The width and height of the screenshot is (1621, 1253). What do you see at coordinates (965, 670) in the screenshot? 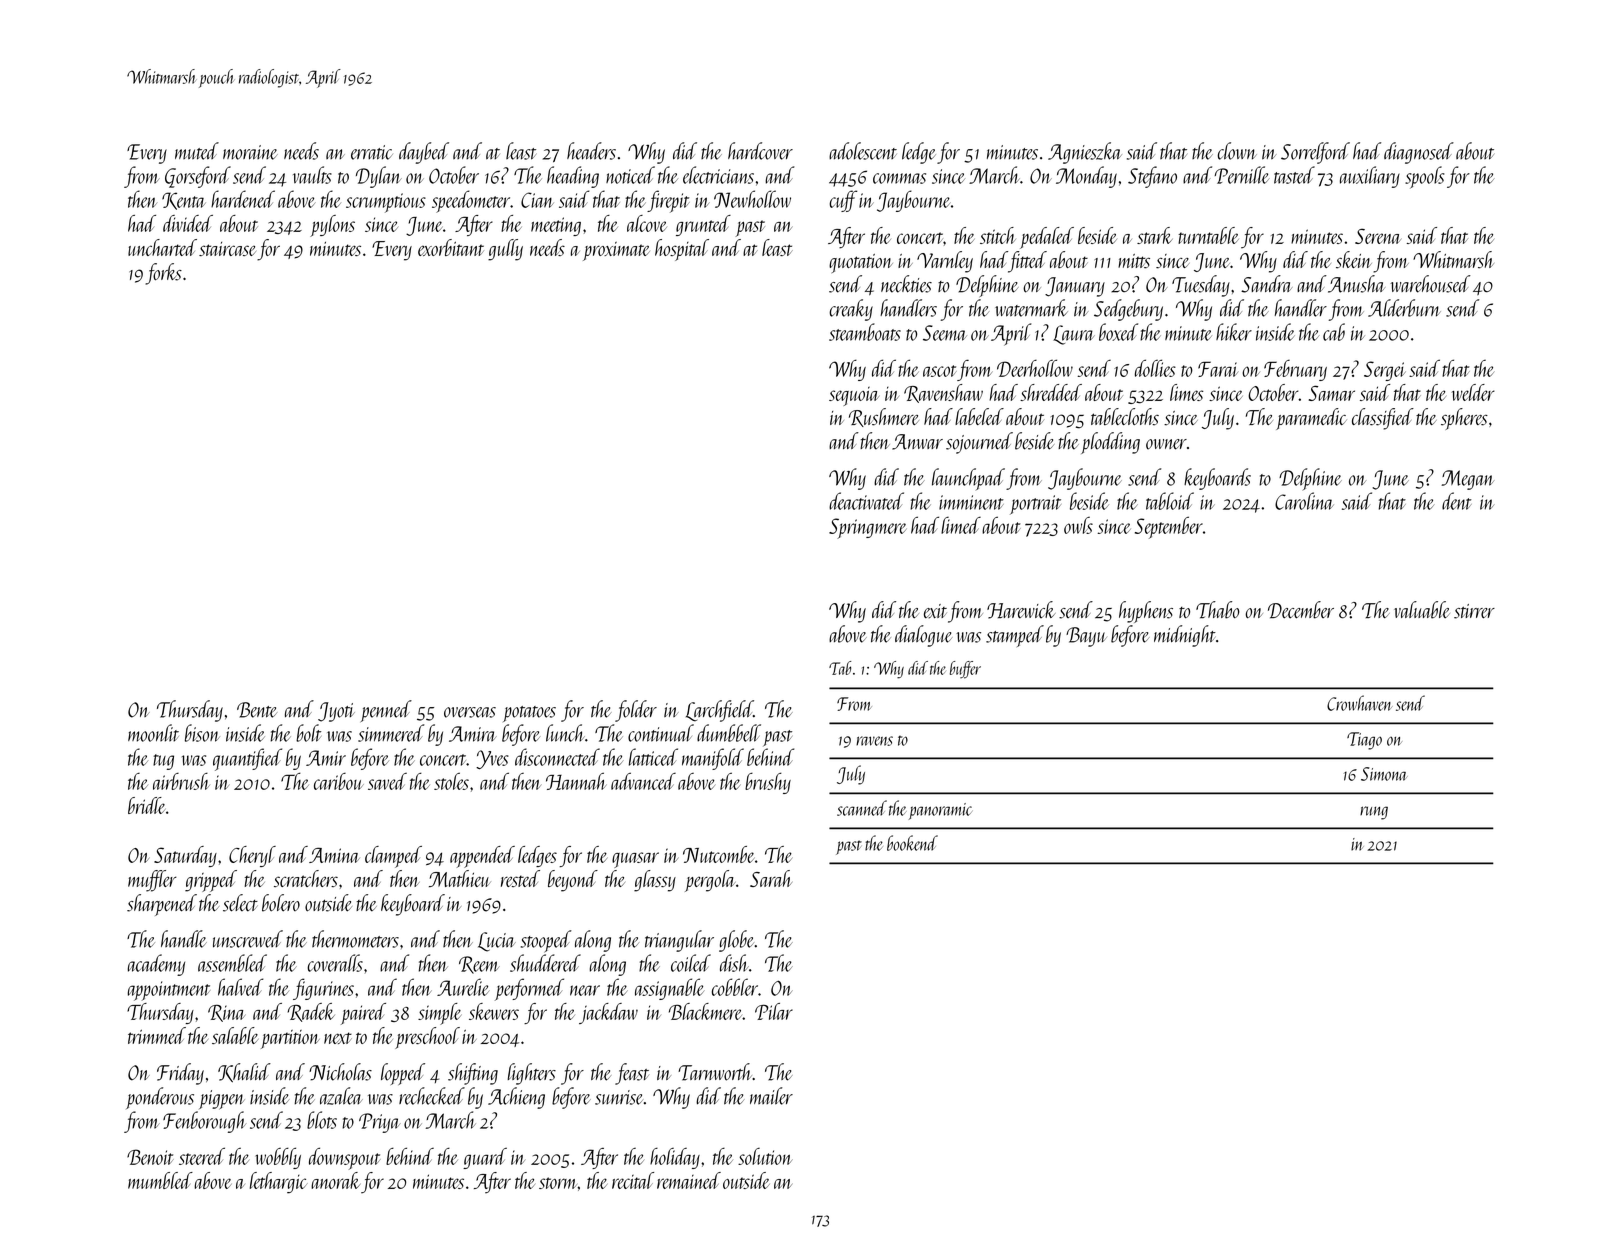
I see `buffer` at bounding box center [965, 670].
